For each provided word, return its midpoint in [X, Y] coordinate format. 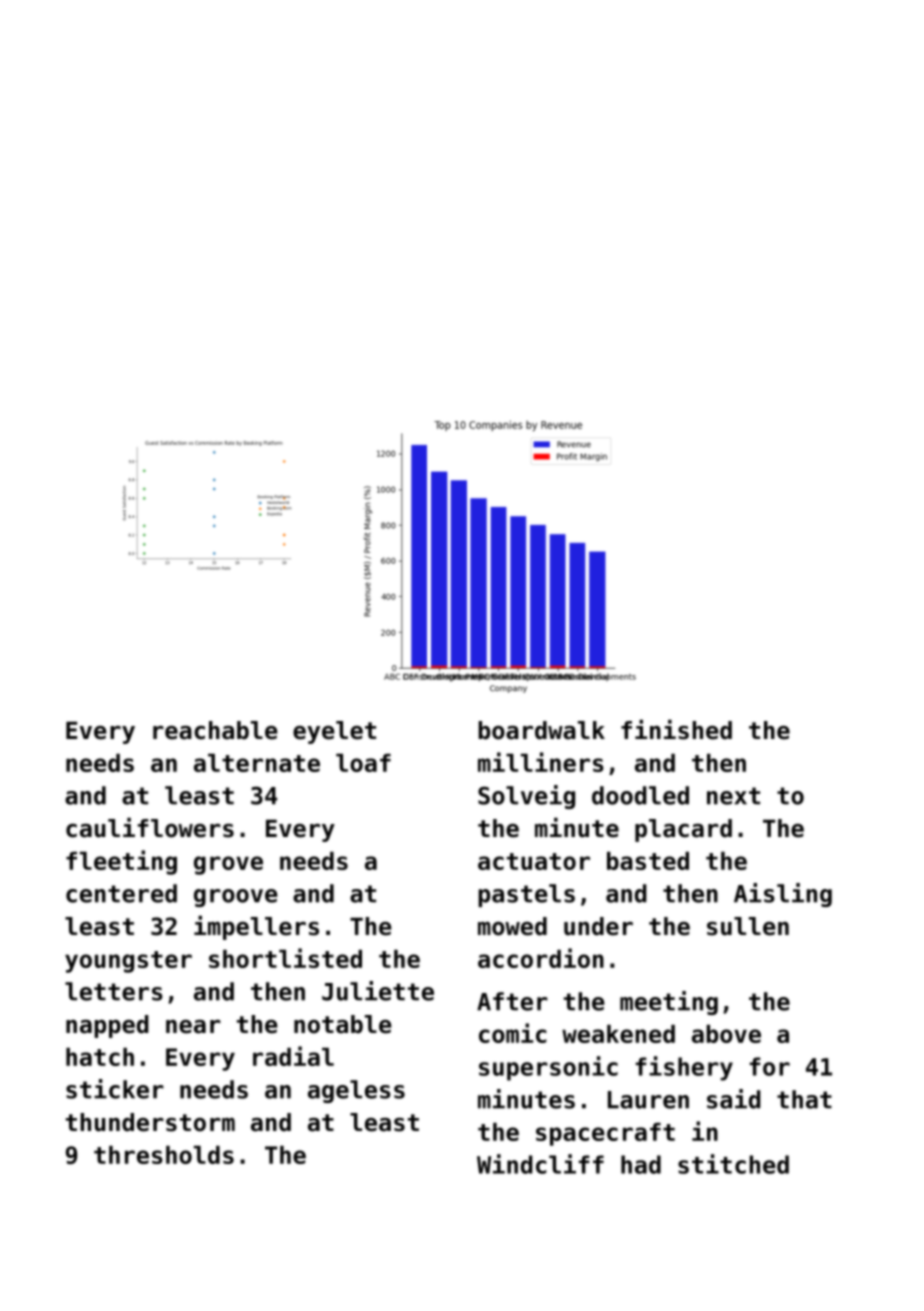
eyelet [334, 732]
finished [676, 729]
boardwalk [541, 730]
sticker [115, 1089]
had [641, 1164]
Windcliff [540, 1164]
